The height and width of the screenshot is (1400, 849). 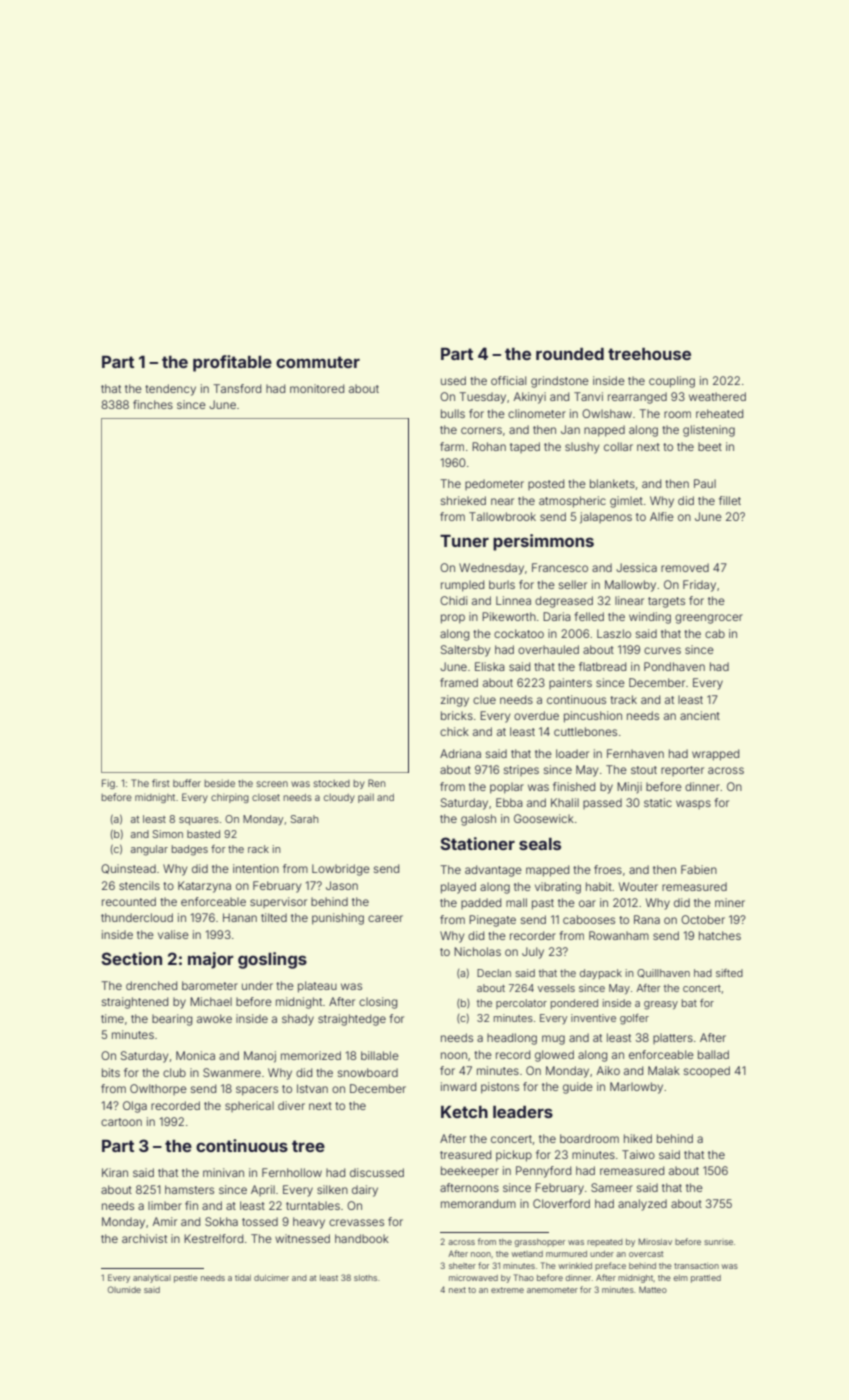 I want to click on extreme, so click(x=507, y=1290).
